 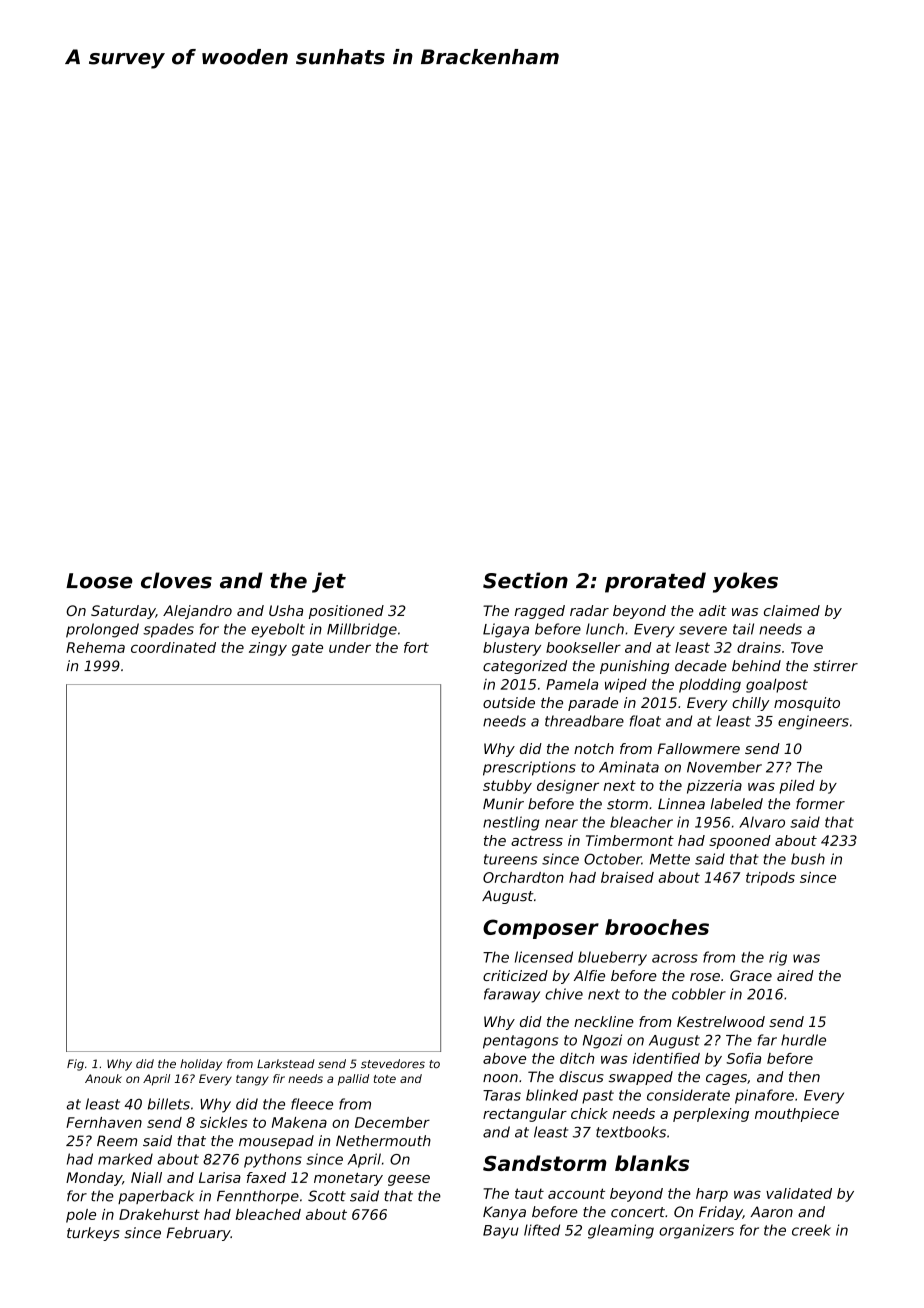 I want to click on Alejandro, so click(x=197, y=612).
